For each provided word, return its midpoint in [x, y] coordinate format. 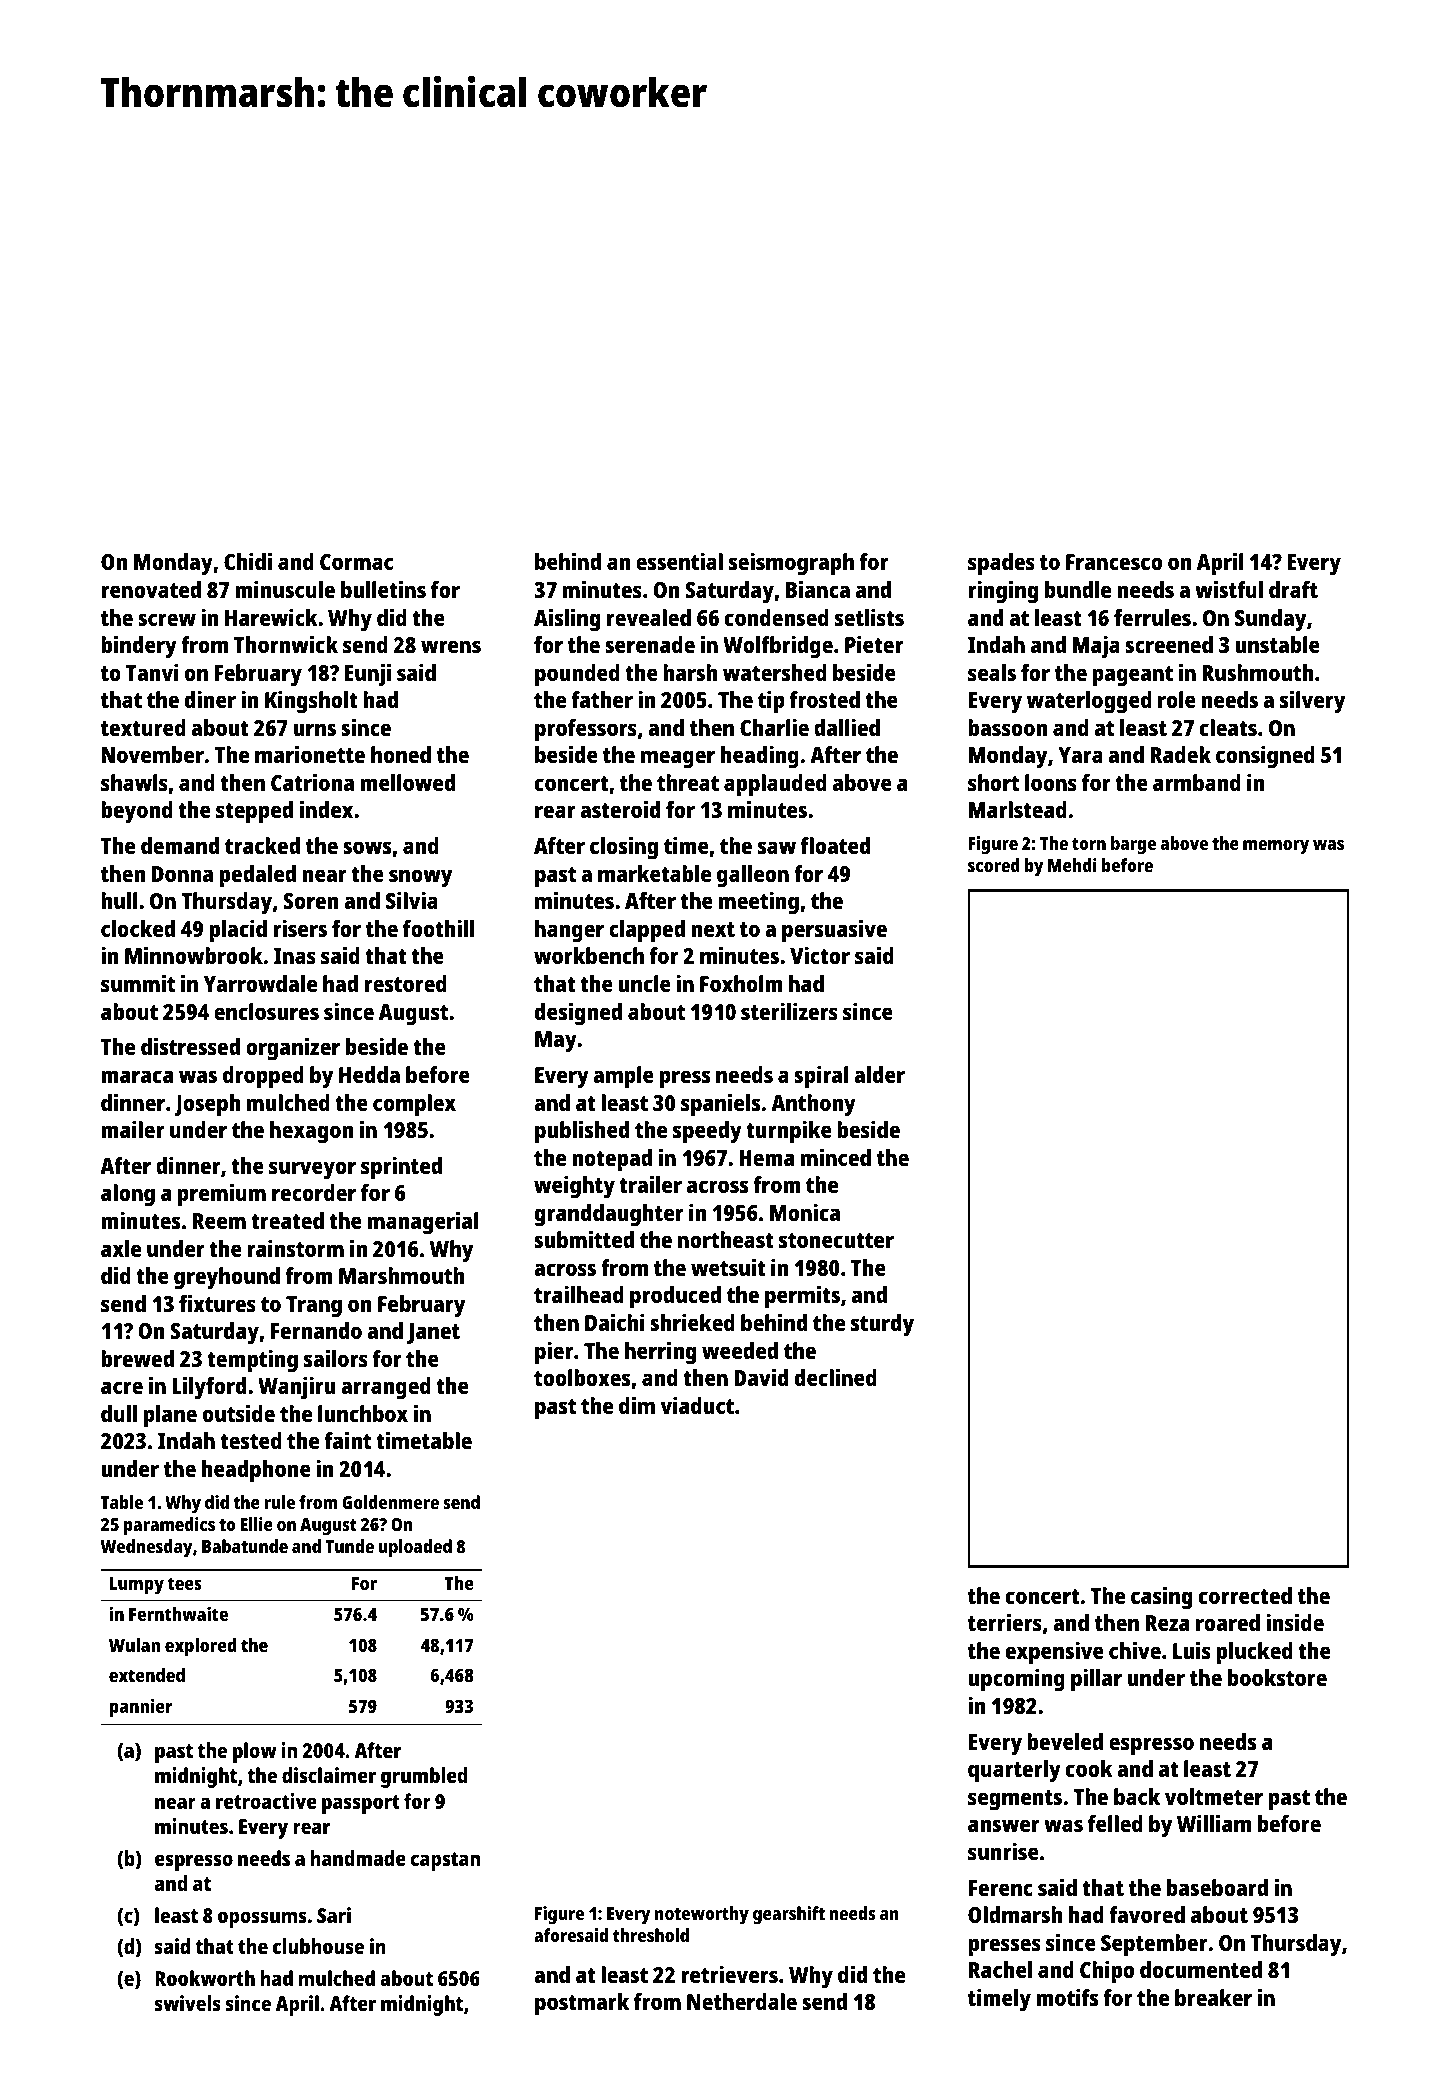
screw [167, 619]
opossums [262, 1919]
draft [1293, 589]
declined [836, 1377]
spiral [821, 1077]
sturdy [882, 1325]
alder [879, 1074]
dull [119, 1413]
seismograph [791, 564]
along [128, 1195]
